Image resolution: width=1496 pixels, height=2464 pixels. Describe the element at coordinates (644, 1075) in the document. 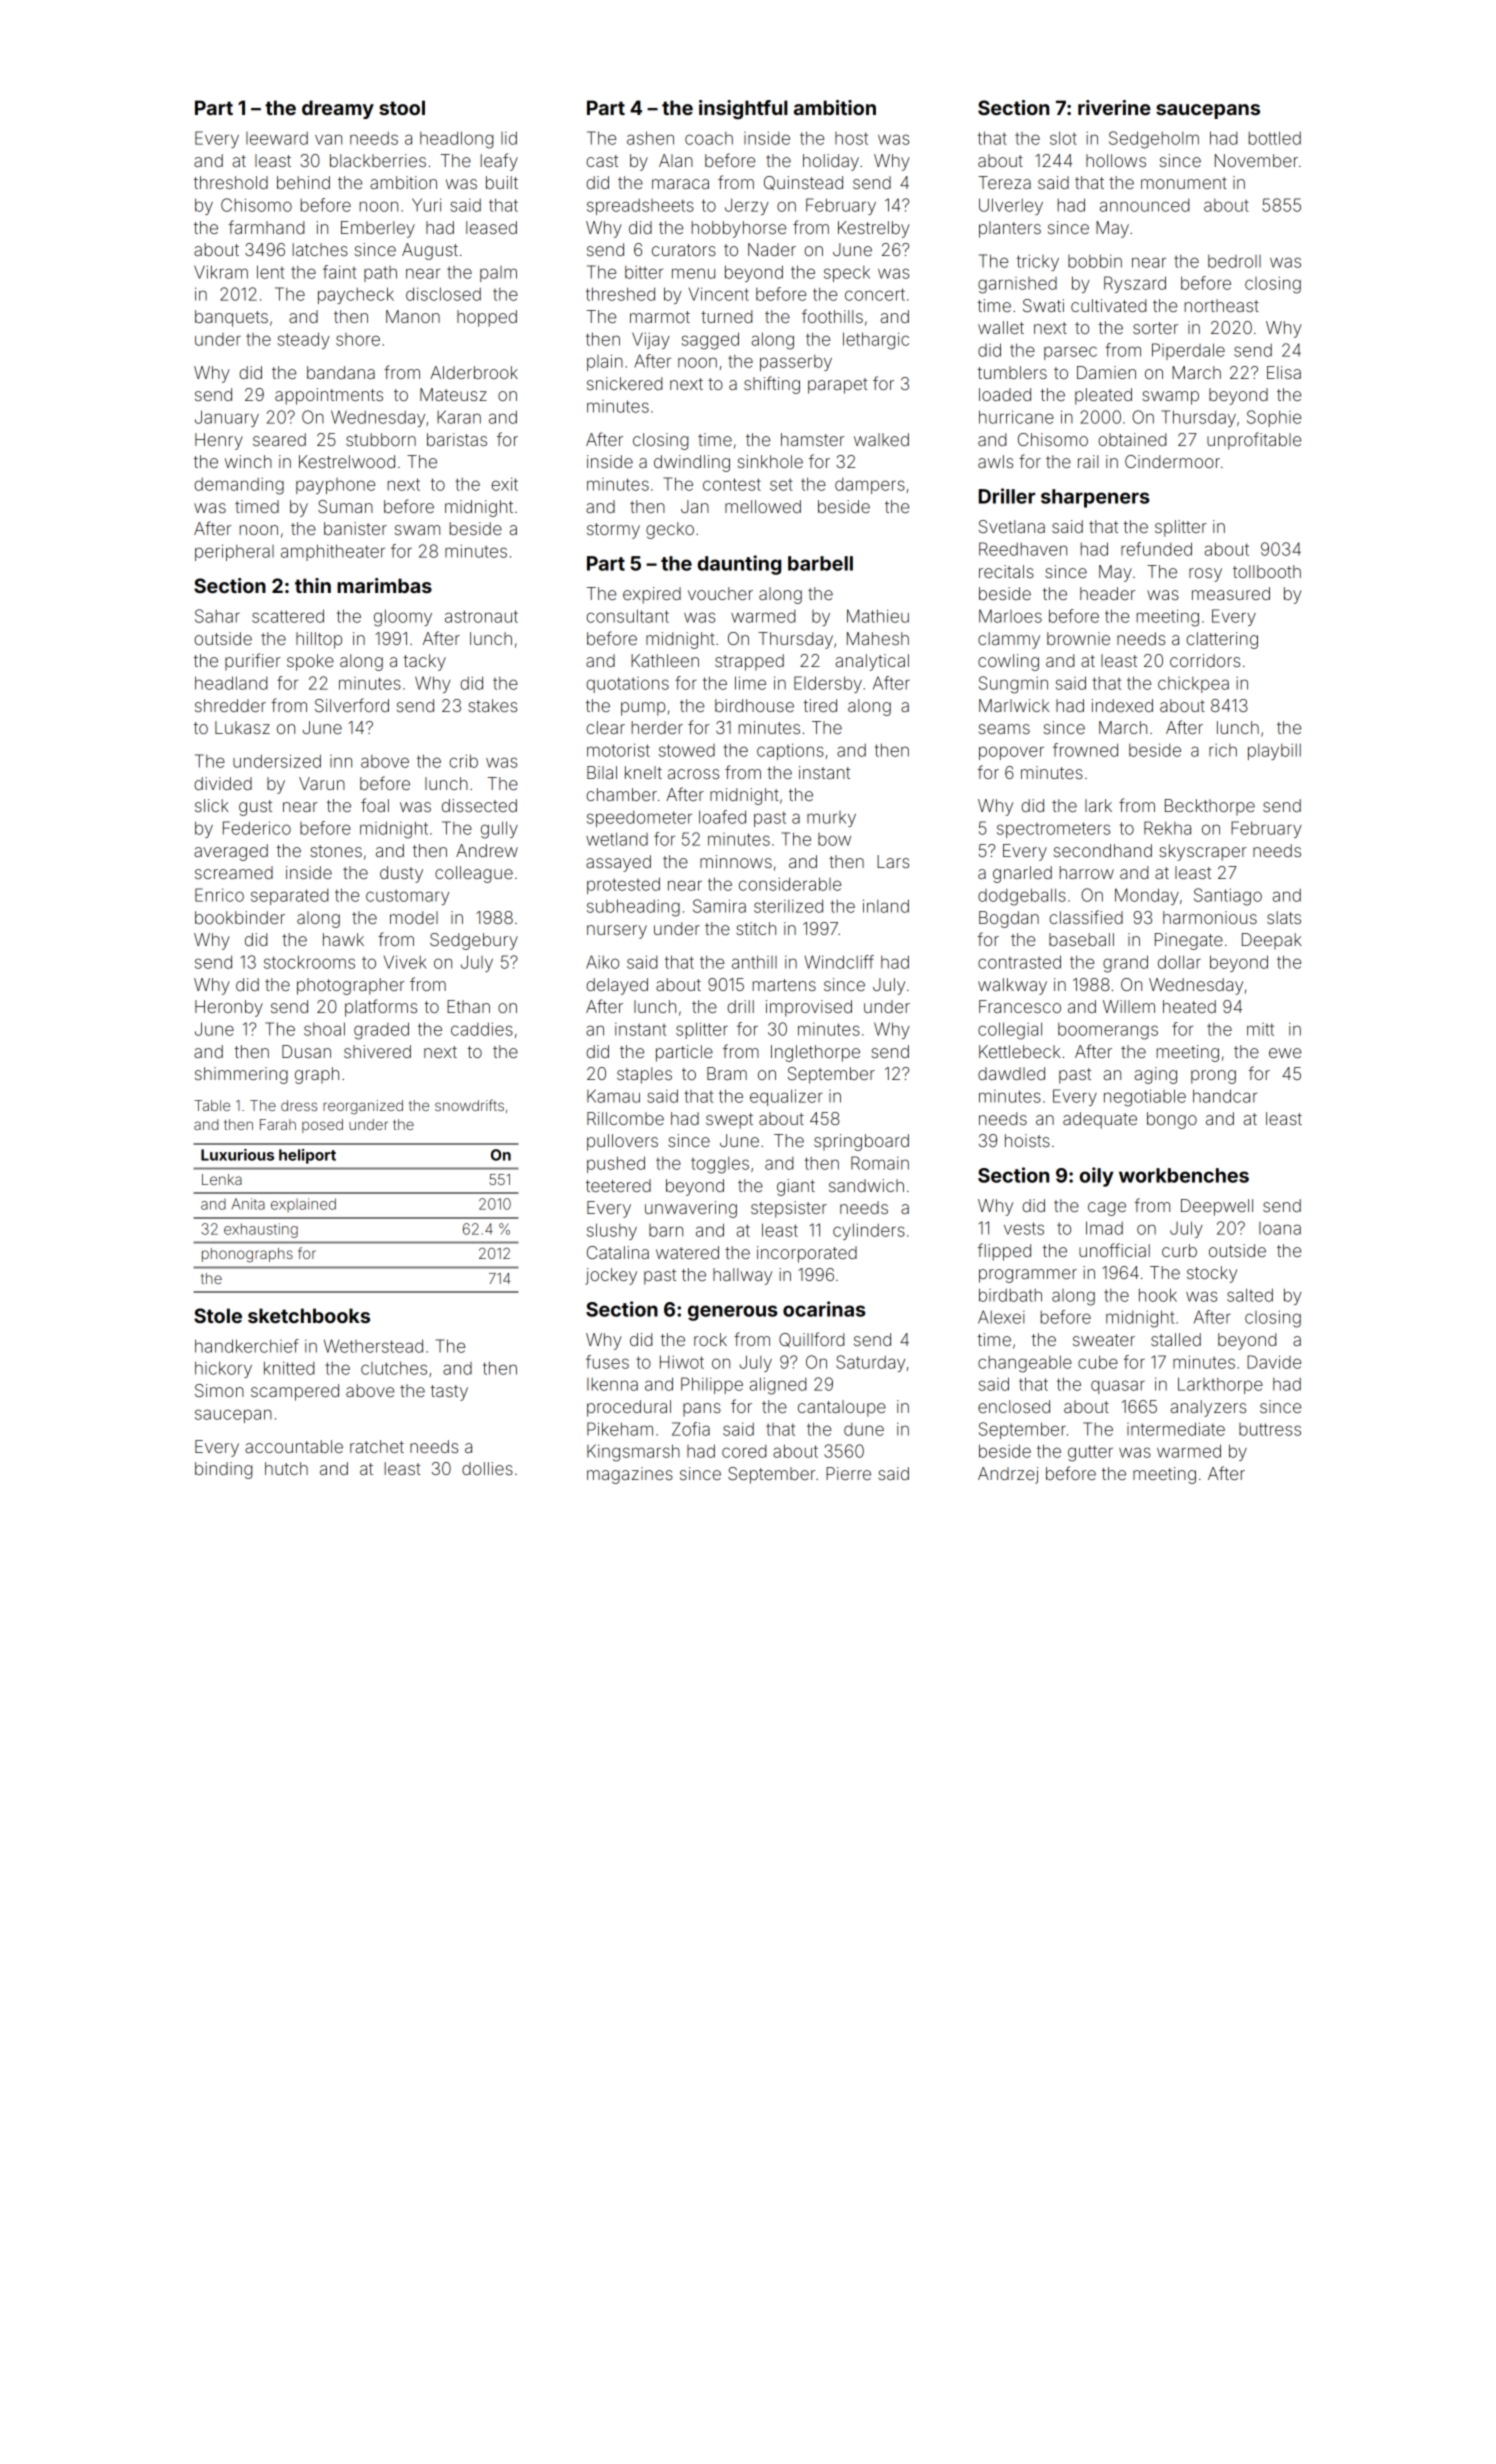

I see `staples` at that location.
